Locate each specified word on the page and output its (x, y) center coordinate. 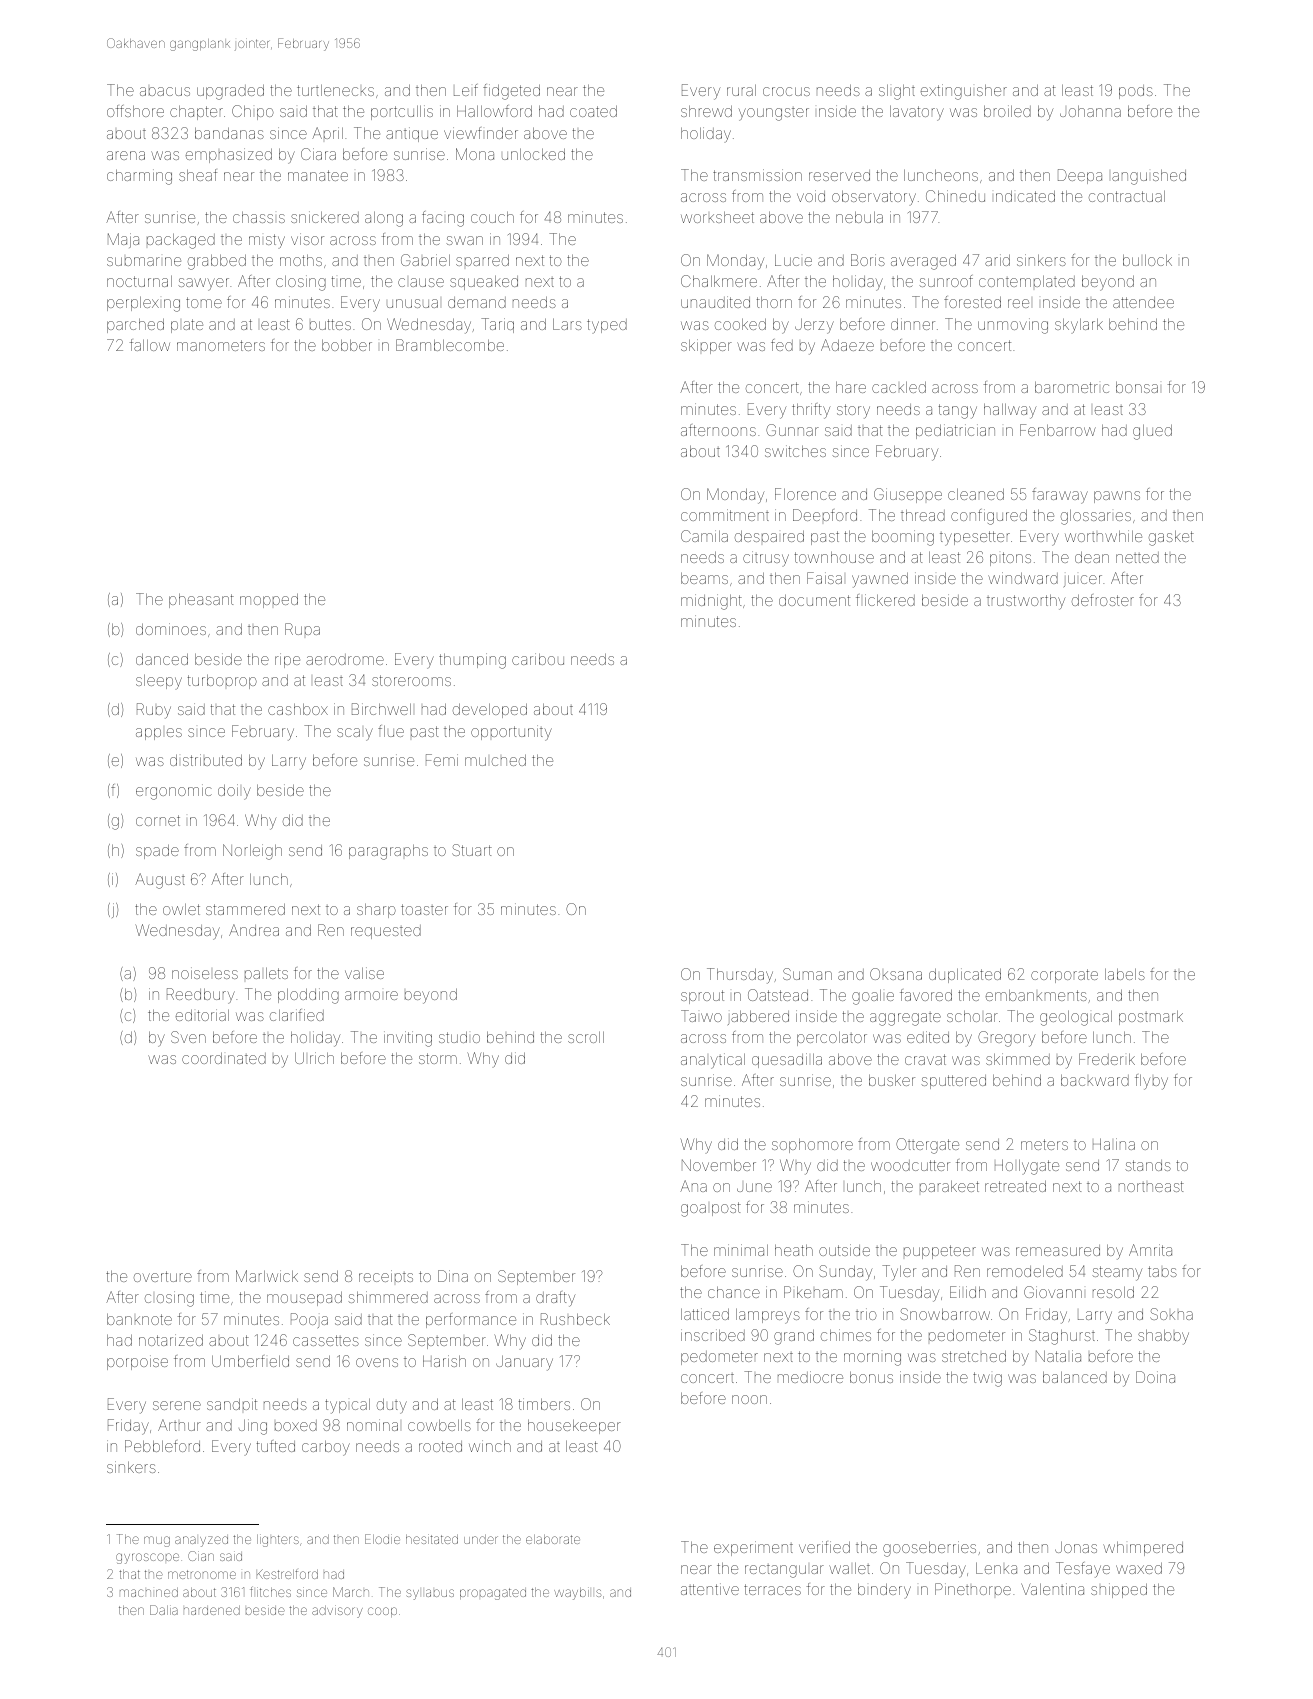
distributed (206, 760)
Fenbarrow (1058, 430)
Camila (704, 536)
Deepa (1080, 176)
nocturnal (139, 281)
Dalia (164, 1610)
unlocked (533, 154)
